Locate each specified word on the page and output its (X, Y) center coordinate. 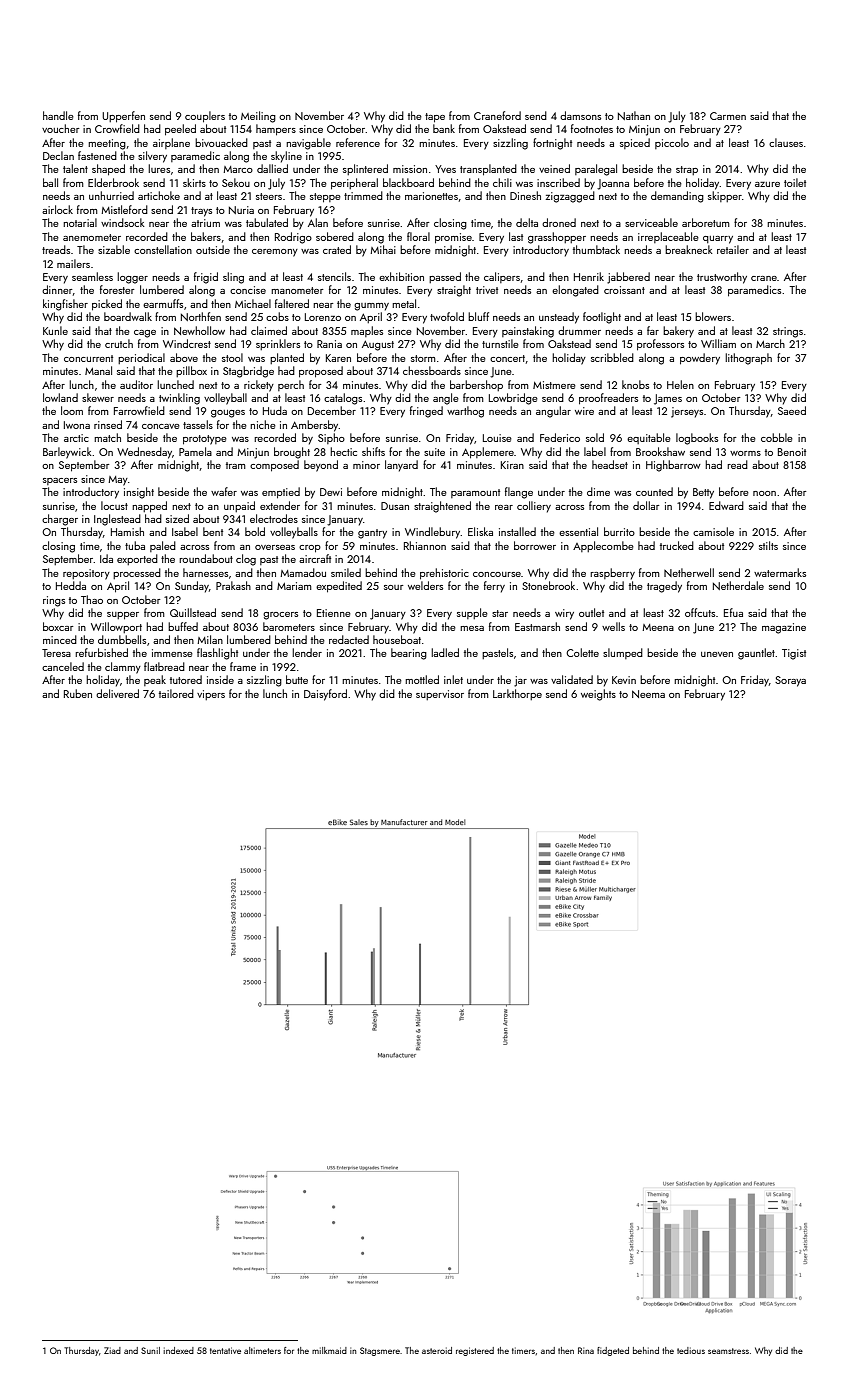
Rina (586, 1350)
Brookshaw (660, 451)
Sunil (150, 1350)
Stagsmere (380, 1351)
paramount (475, 493)
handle (58, 115)
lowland (60, 397)
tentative (225, 1350)
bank (444, 128)
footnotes (592, 128)
